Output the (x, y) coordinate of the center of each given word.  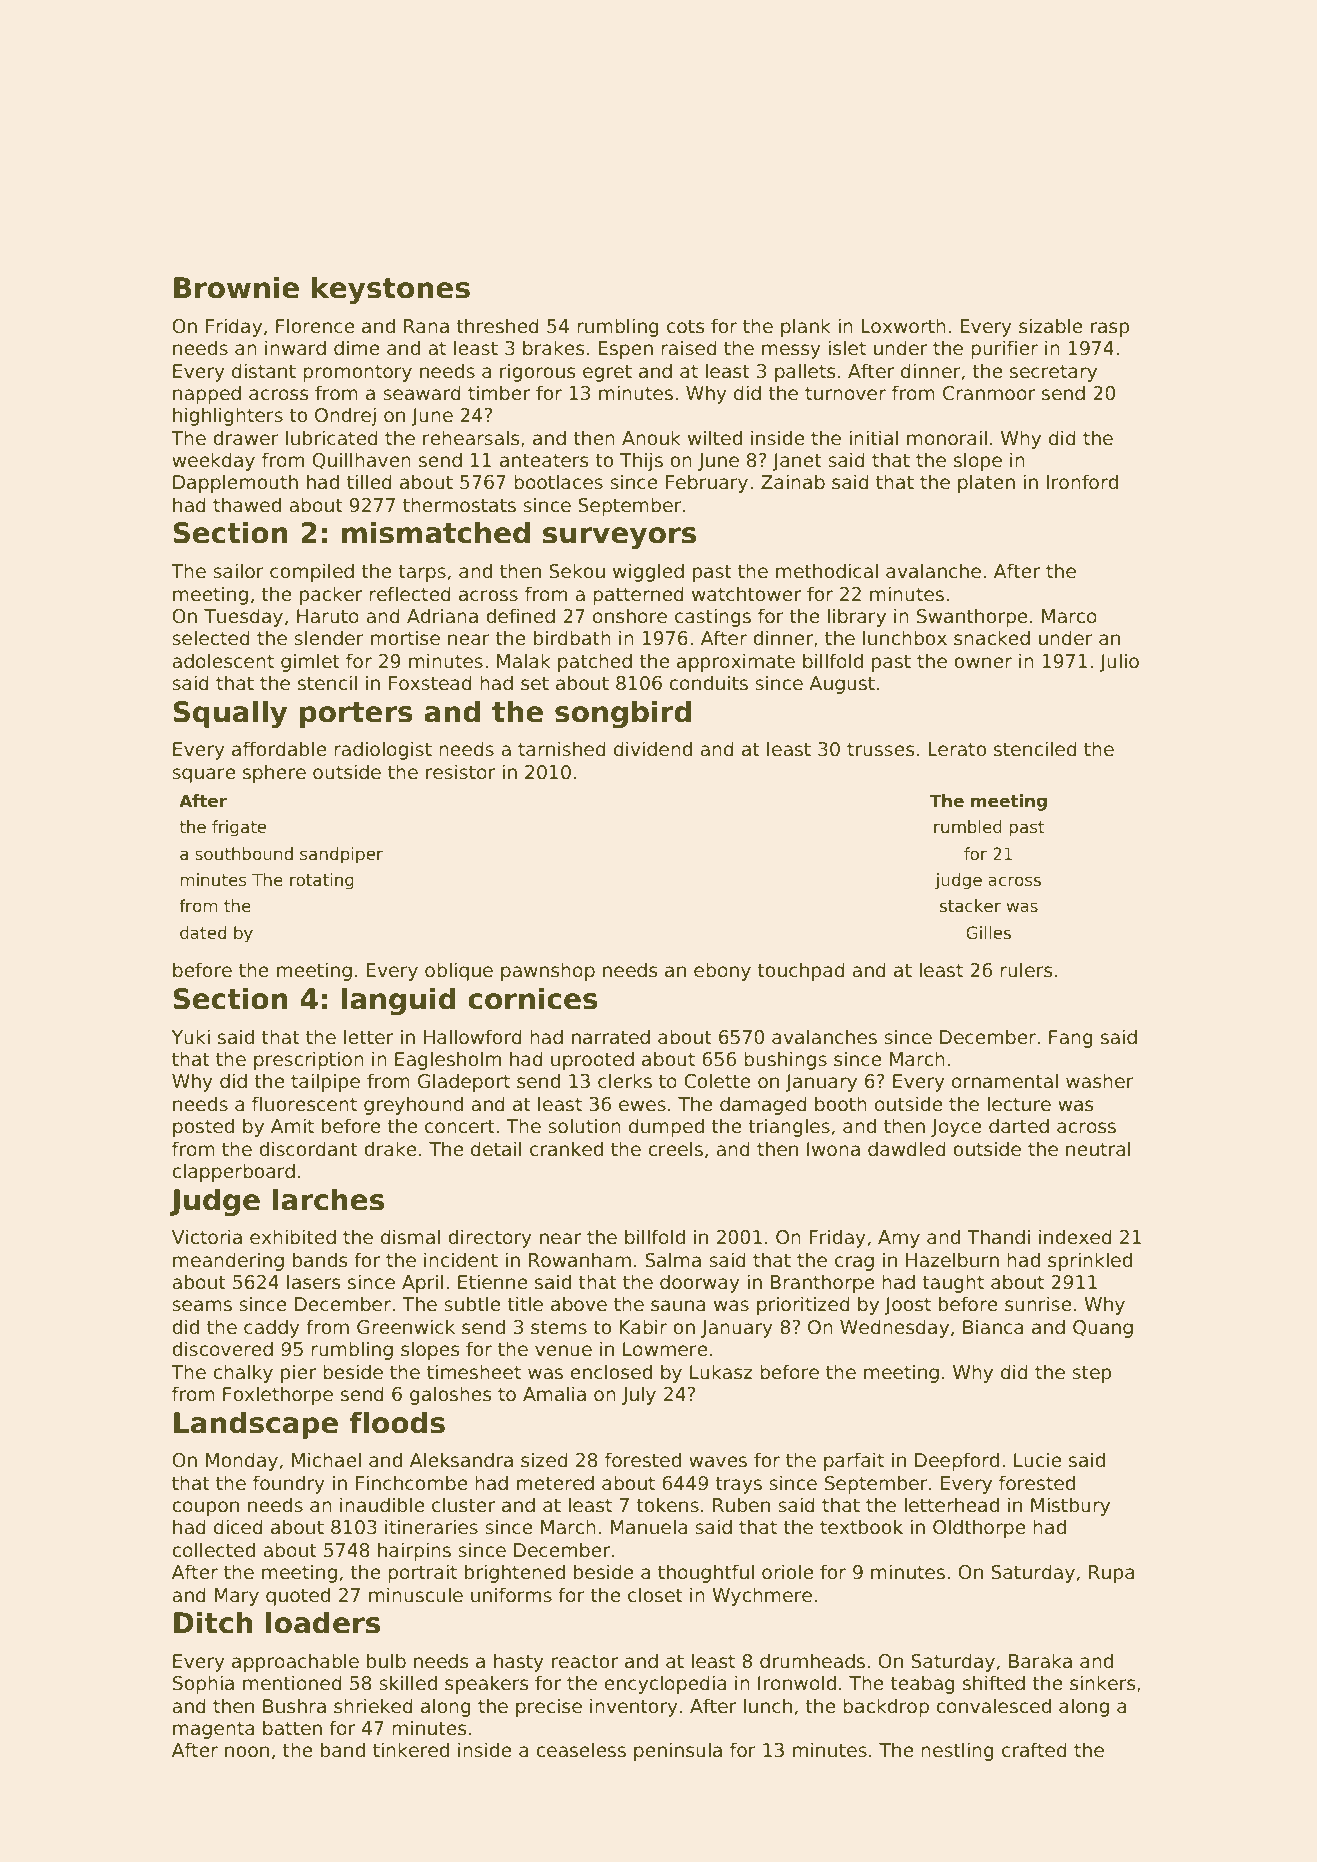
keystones (391, 290)
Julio (1119, 662)
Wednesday (894, 1328)
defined (520, 616)
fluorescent (304, 1104)
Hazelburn (952, 1260)
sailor (238, 571)
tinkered (411, 1750)
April (422, 1283)
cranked (566, 1149)
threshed (497, 326)
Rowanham (580, 1260)
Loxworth (903, 326)
